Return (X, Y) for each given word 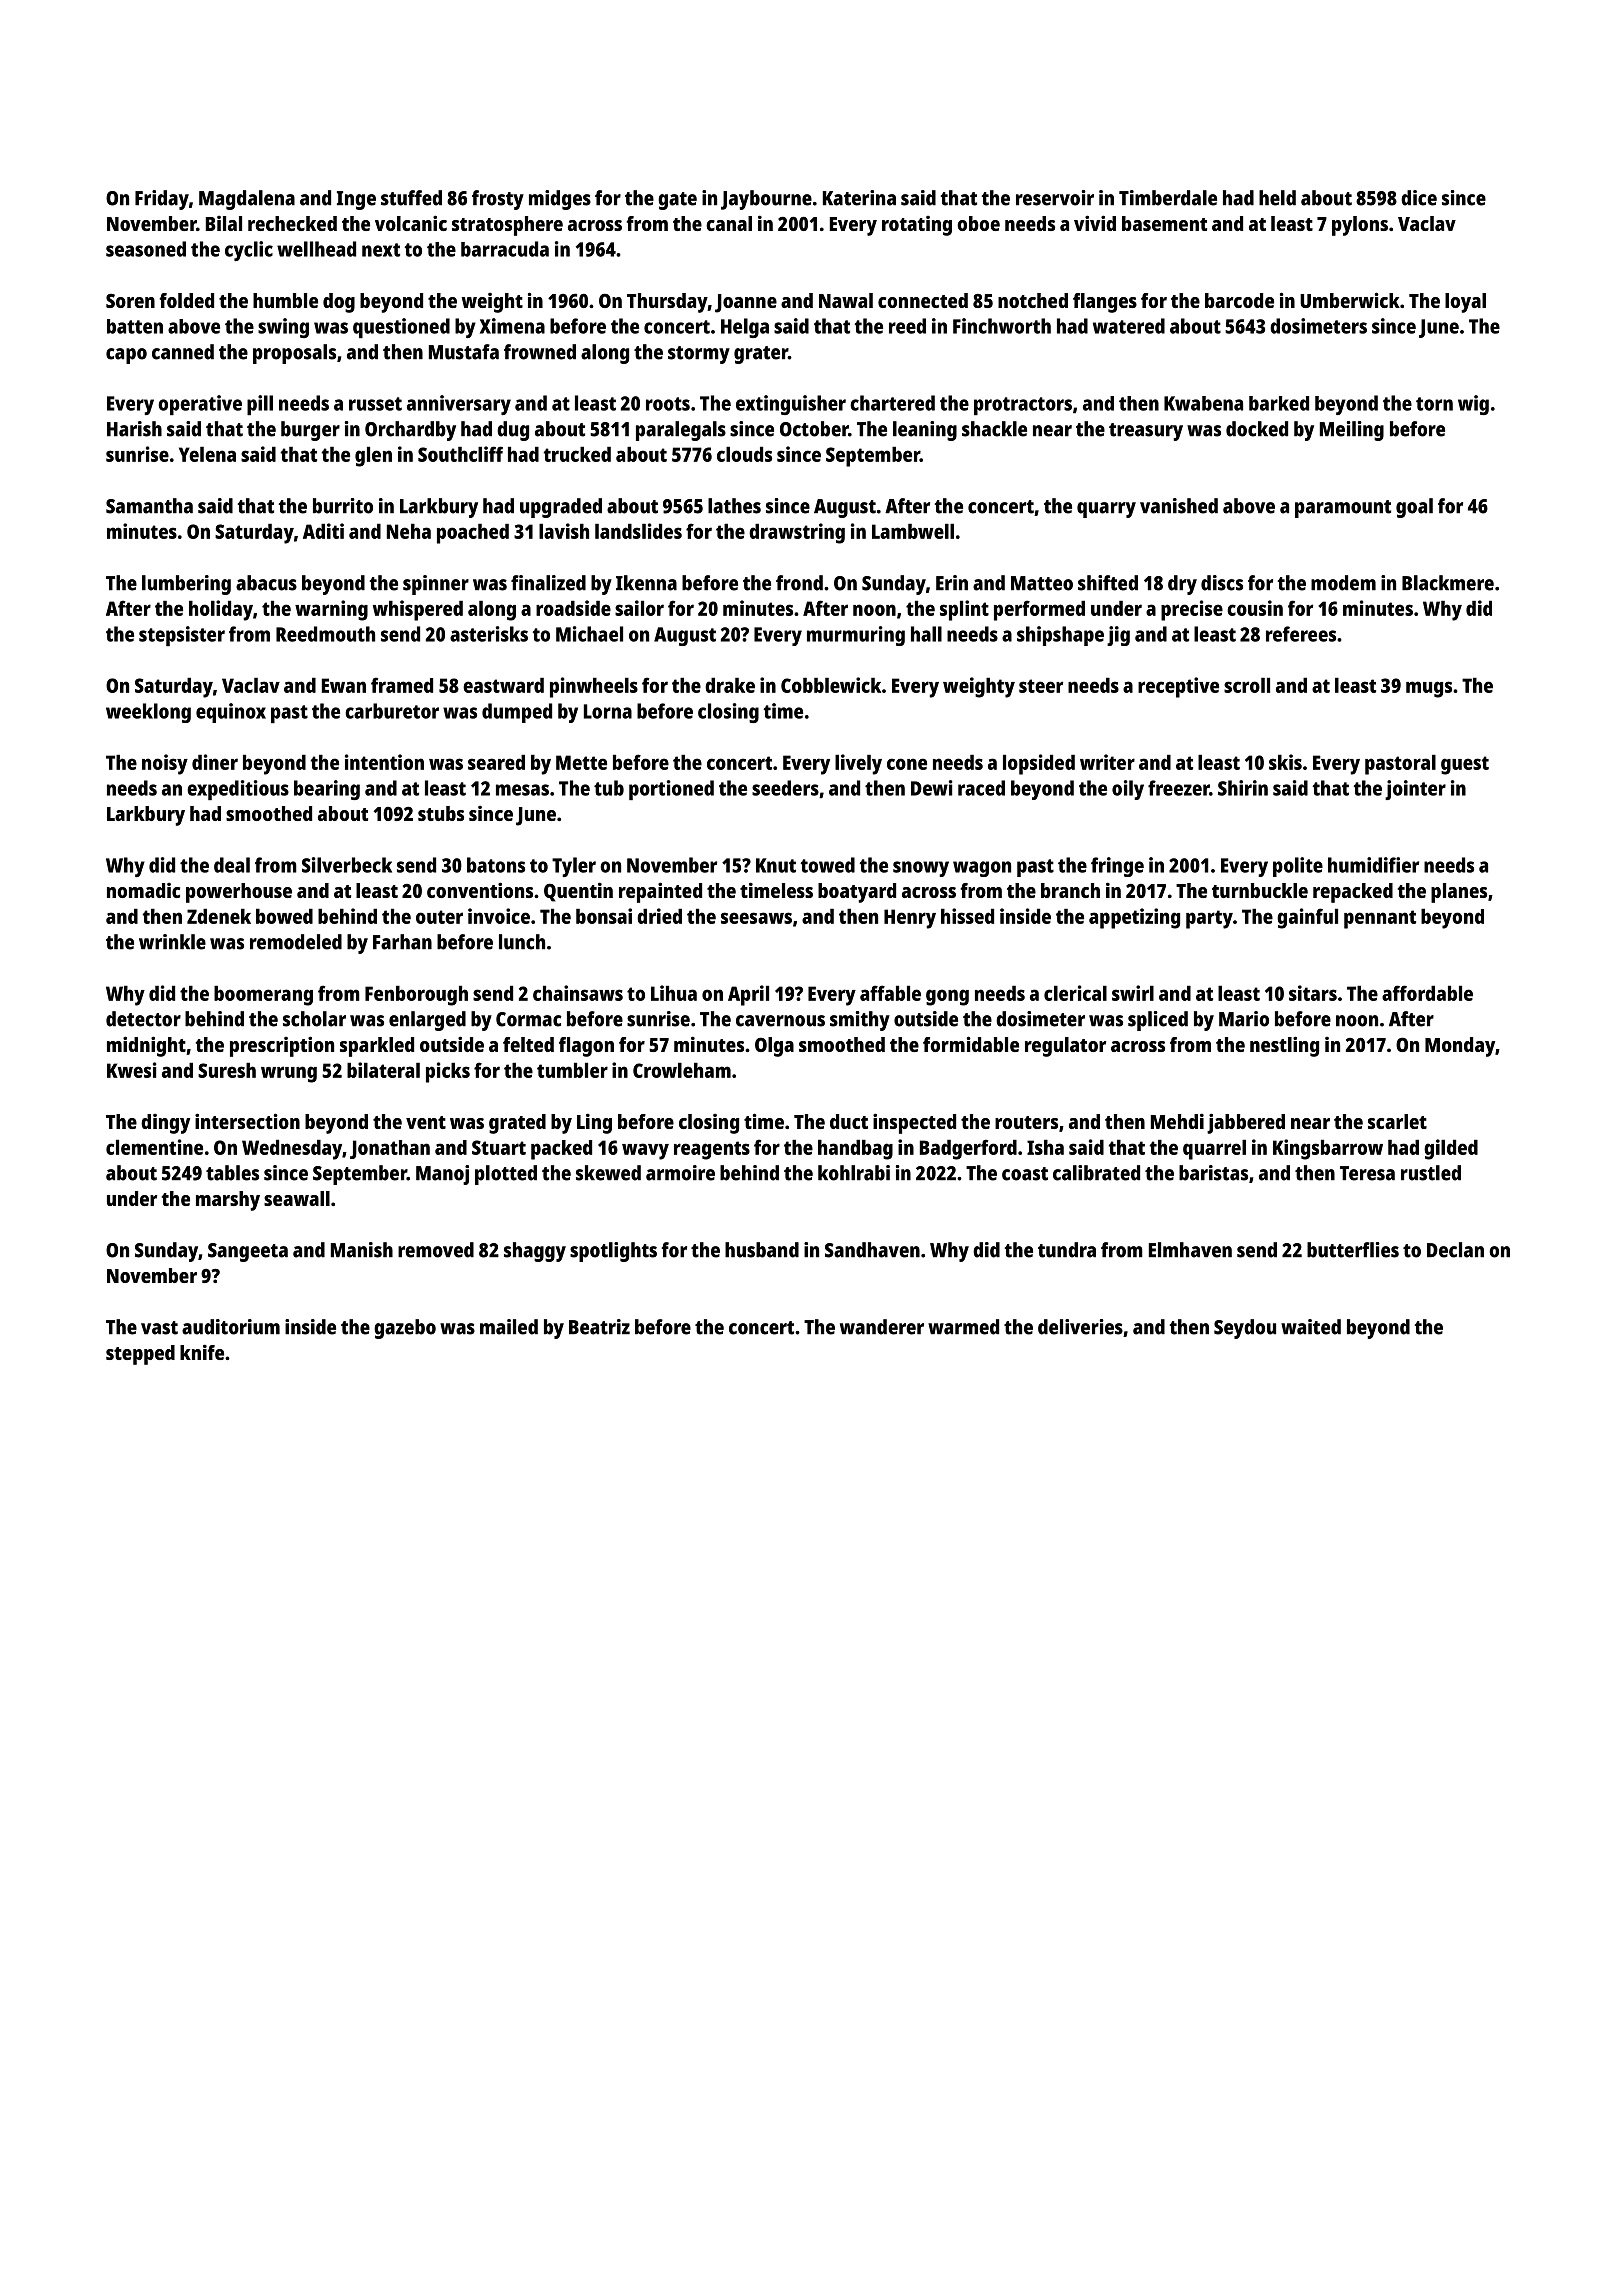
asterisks (489, 634)
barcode (1239, 300)
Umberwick (1350, 300)
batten (135, 326)
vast (159, 1328)
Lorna (608, 711)
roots (668, 404)
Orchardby (410, 431)
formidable (971, 1044)
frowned (540, 352)
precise (1192, 610)
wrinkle (172, 942)
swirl (1133, 993)
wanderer (882, 1327)
